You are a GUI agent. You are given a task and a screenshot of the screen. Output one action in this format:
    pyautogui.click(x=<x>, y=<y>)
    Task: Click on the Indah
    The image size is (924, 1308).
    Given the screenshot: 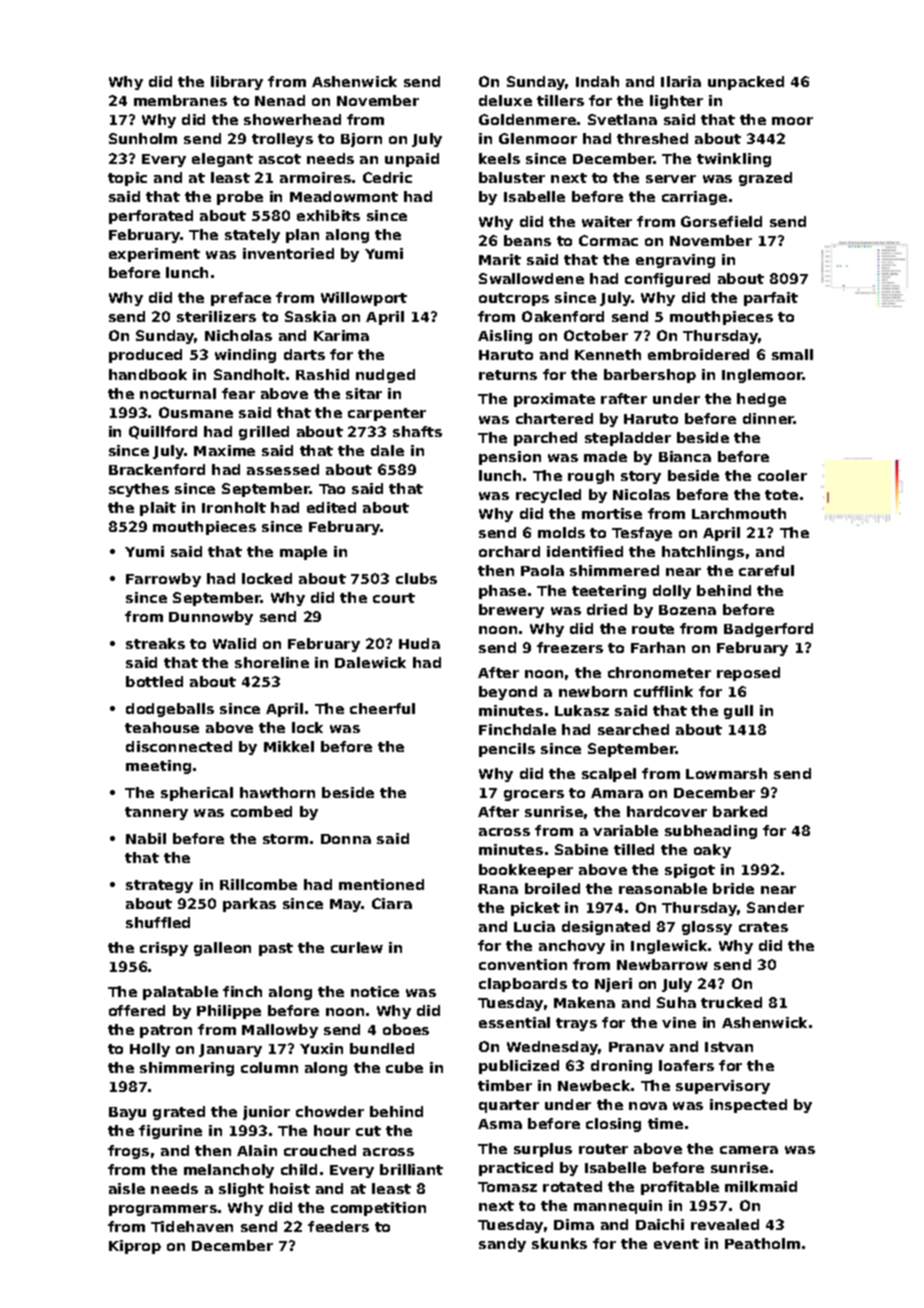 What is the action you would take?
    pyautogui.click(x=597, y=81)
